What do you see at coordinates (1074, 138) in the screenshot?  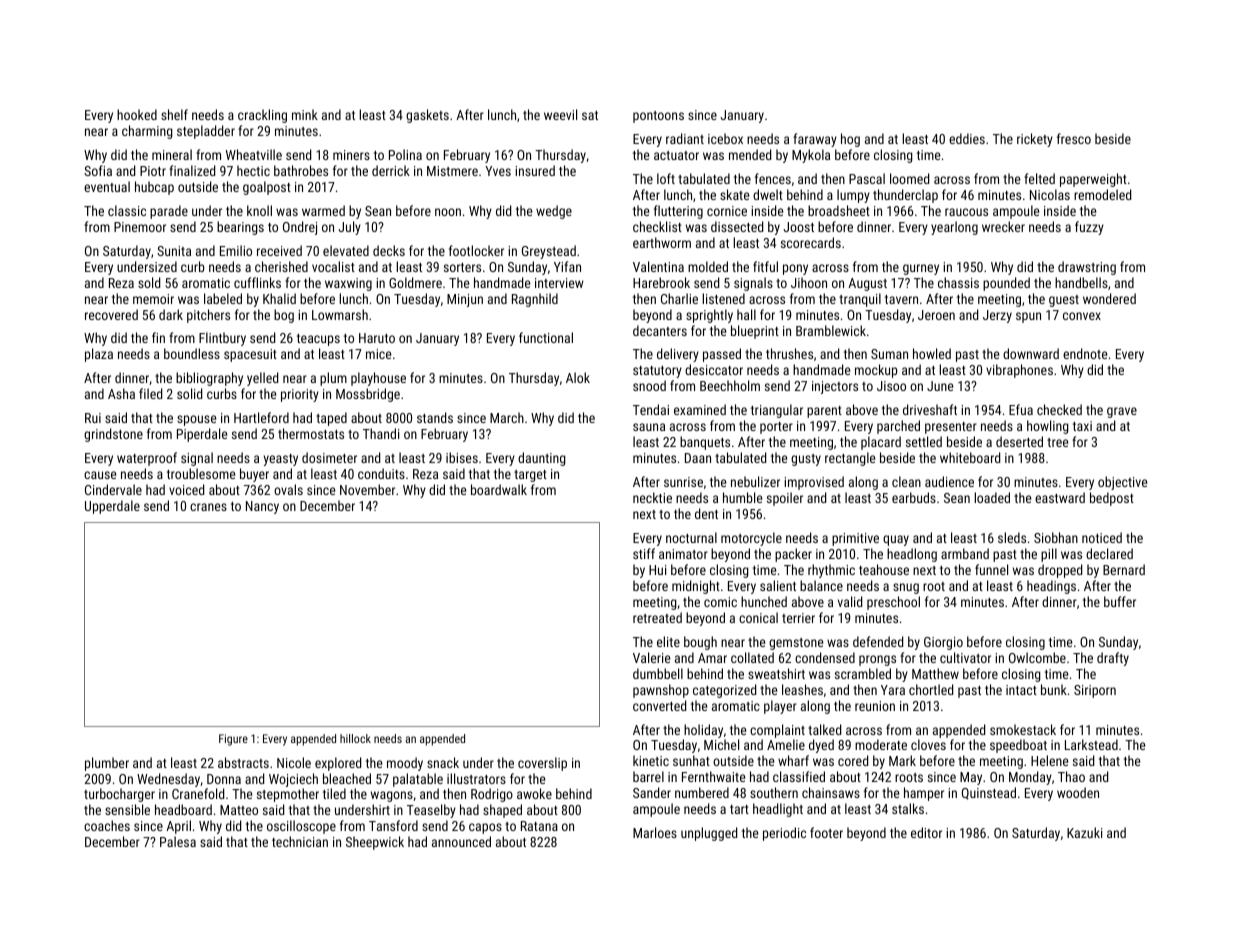 I see `fresco` at bounding box center [1074, 138].
